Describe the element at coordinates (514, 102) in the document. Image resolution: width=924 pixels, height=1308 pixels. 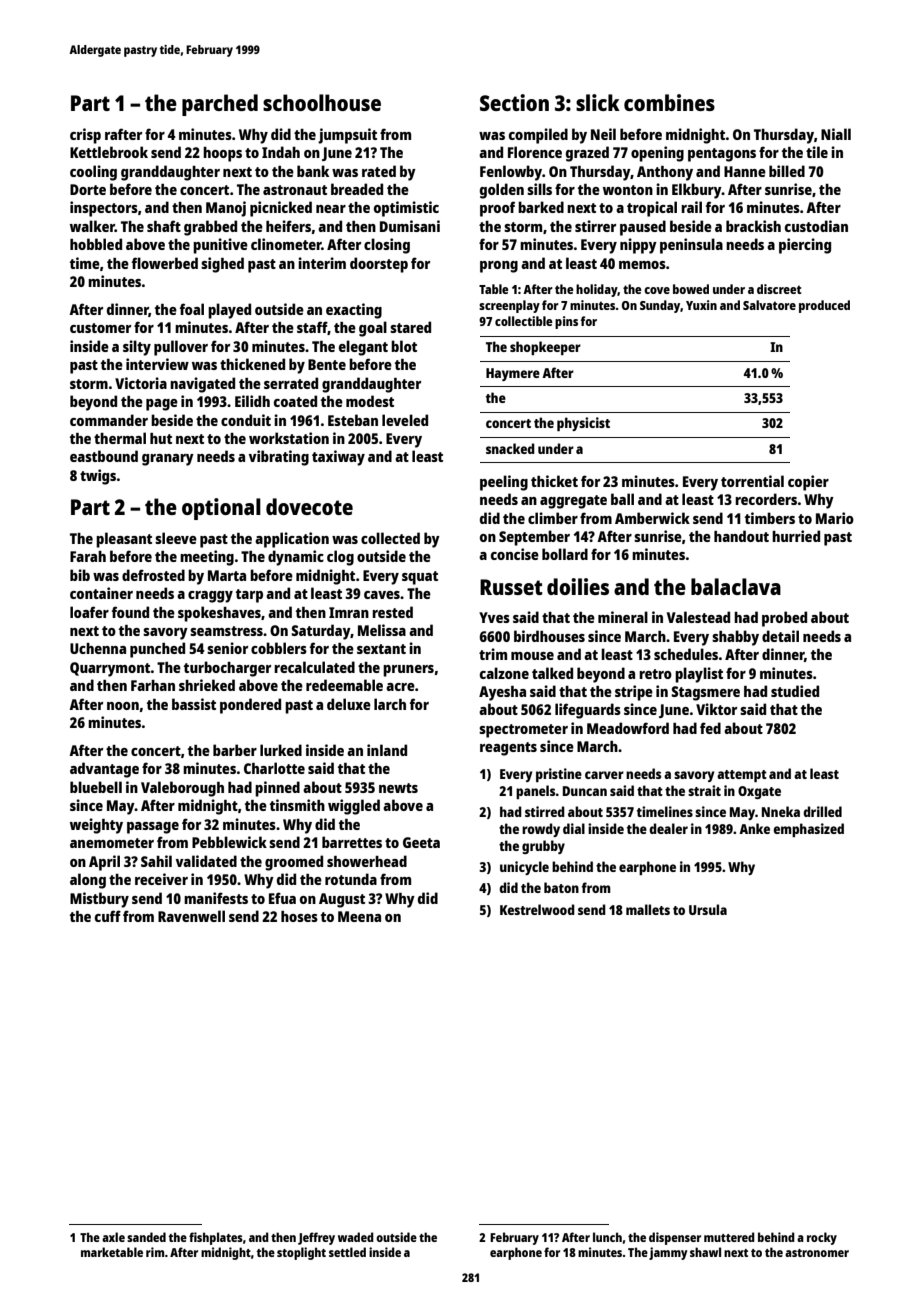
I see `Section` at that location.
